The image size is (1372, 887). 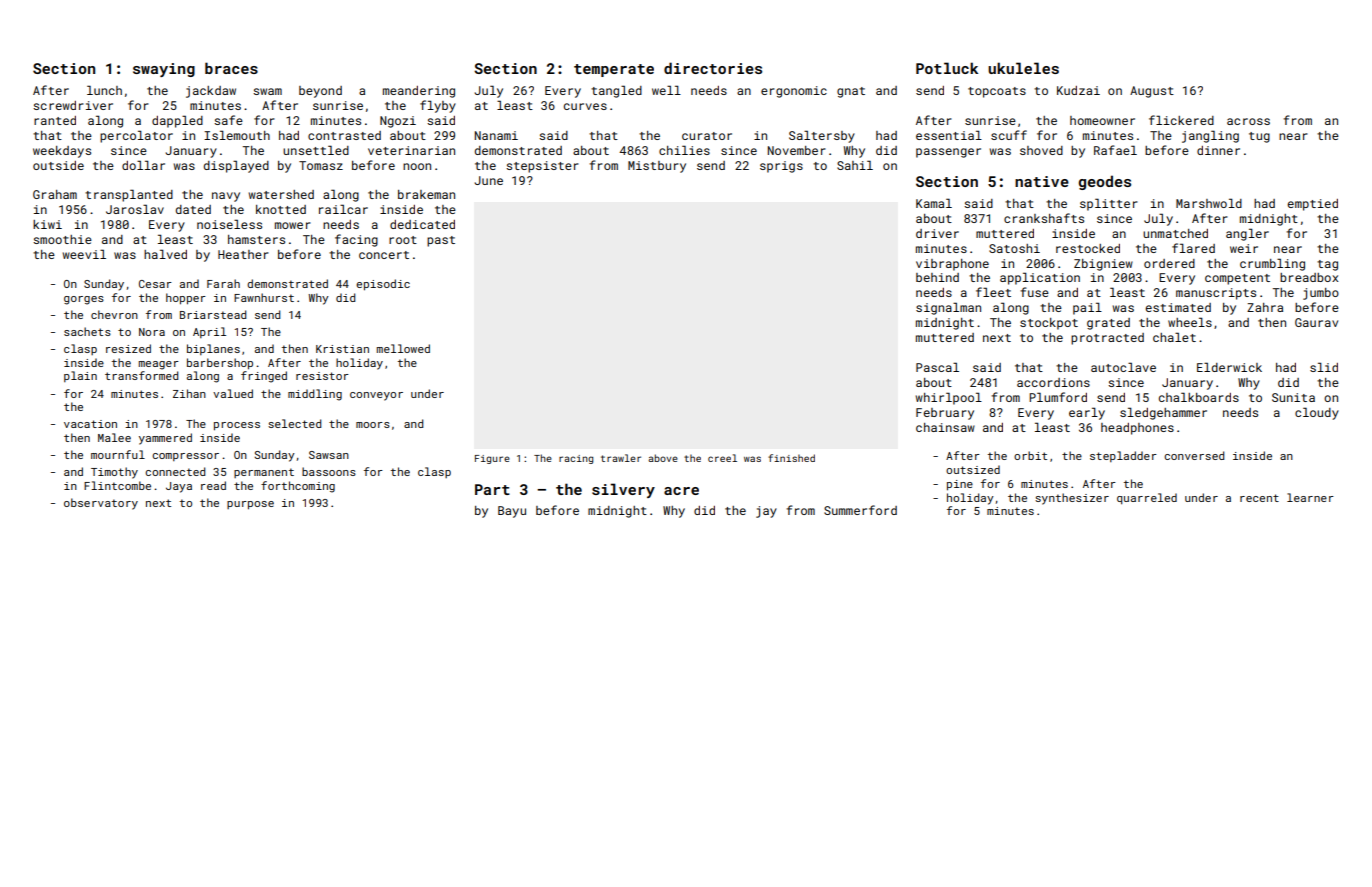 What do you see at coordinates (438, 106) in the screenshot?
I see `flyby` at bounding box center [438, 106].
